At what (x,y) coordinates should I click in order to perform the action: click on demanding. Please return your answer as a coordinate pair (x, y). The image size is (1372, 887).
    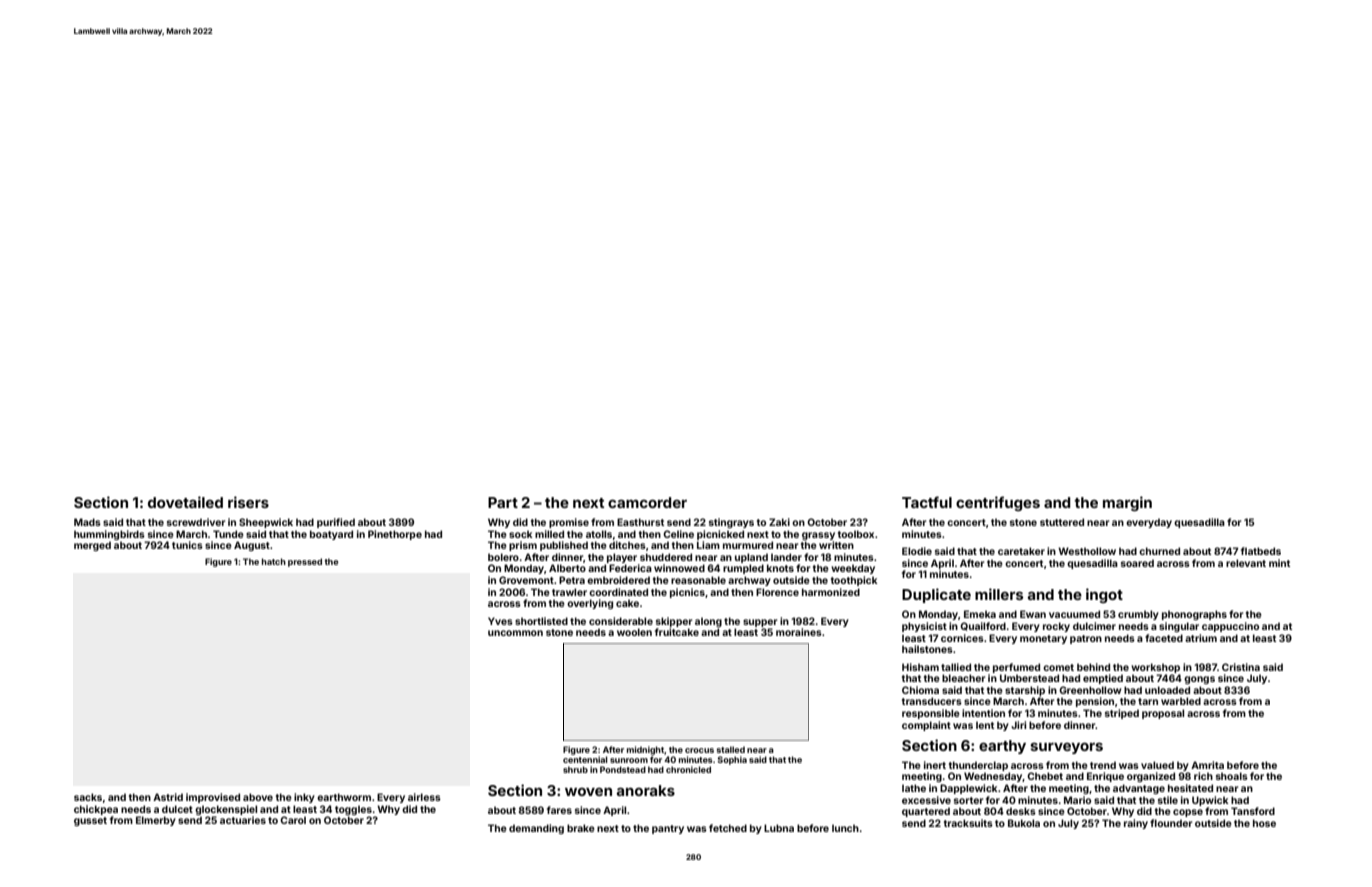
    Looking at the image, I should click on (536, 829).
